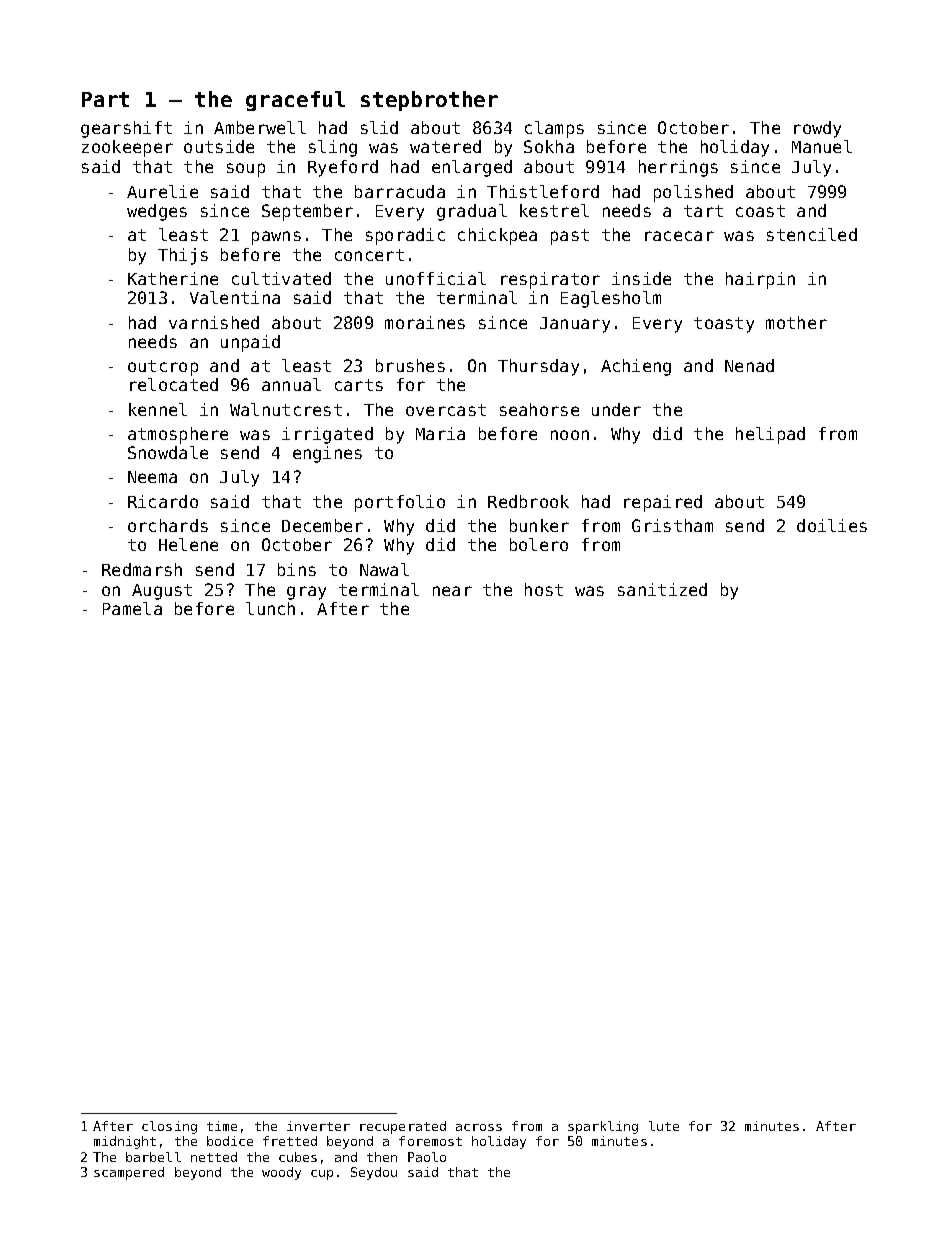 This screenshot has width=952, height=1233. I want to click on Part, so click(105, 99).
